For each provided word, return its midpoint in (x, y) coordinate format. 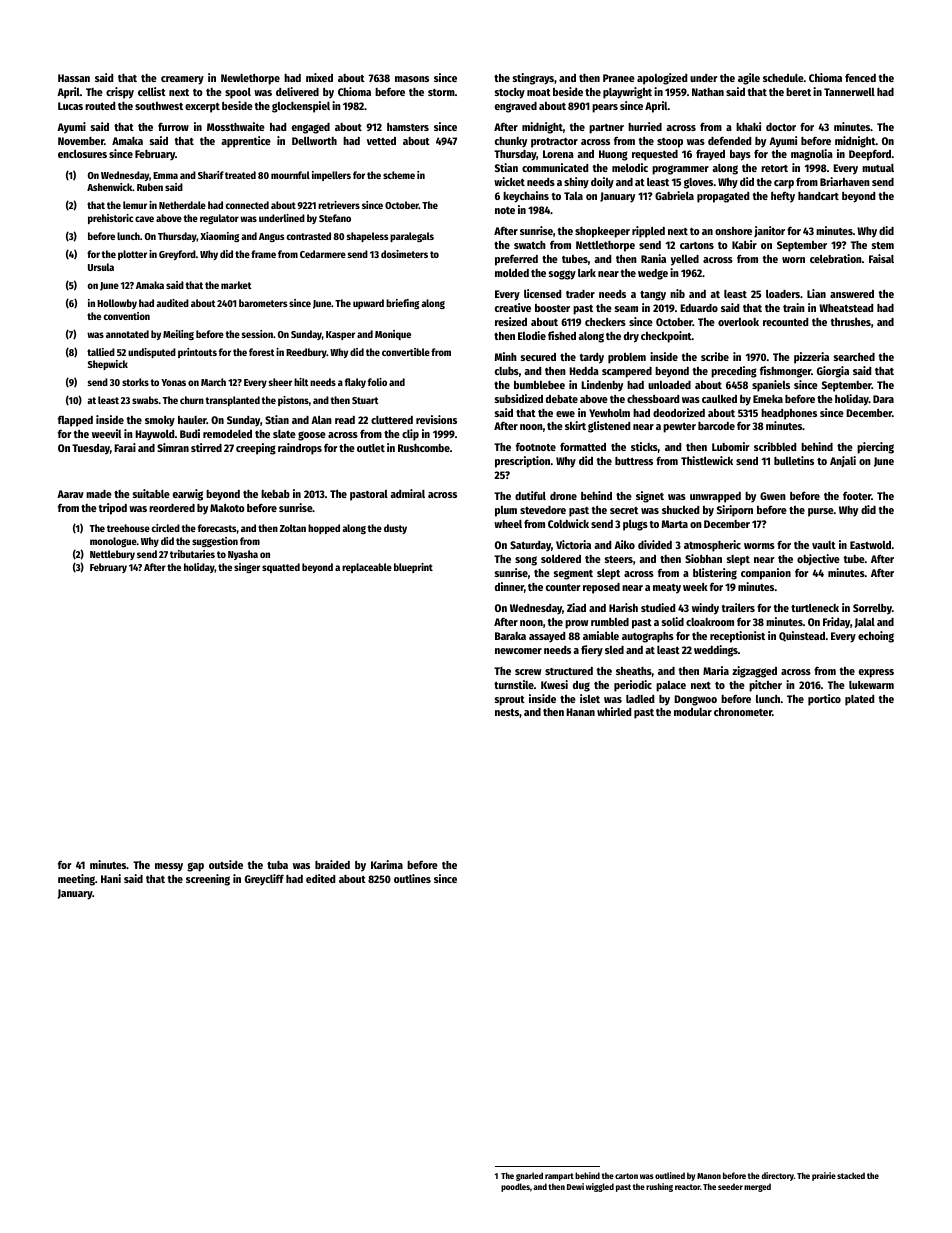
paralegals (412, 237)
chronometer (743, 712)
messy (169, 867)
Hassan (74, 78)
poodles (515, 1187)
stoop (670, 143)
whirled (614, 711)
